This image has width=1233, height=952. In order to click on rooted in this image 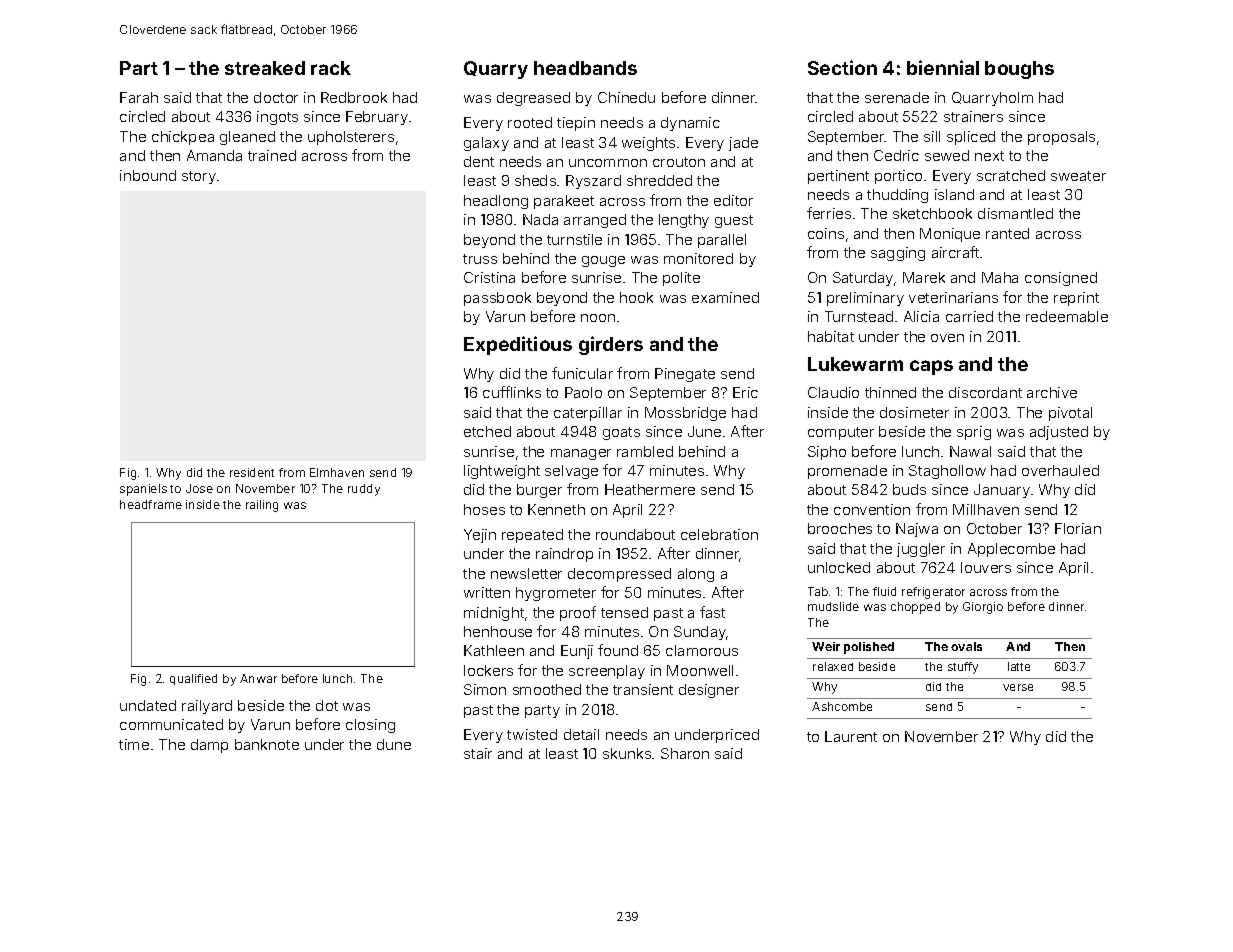, I will do `click(530, 122)`.
